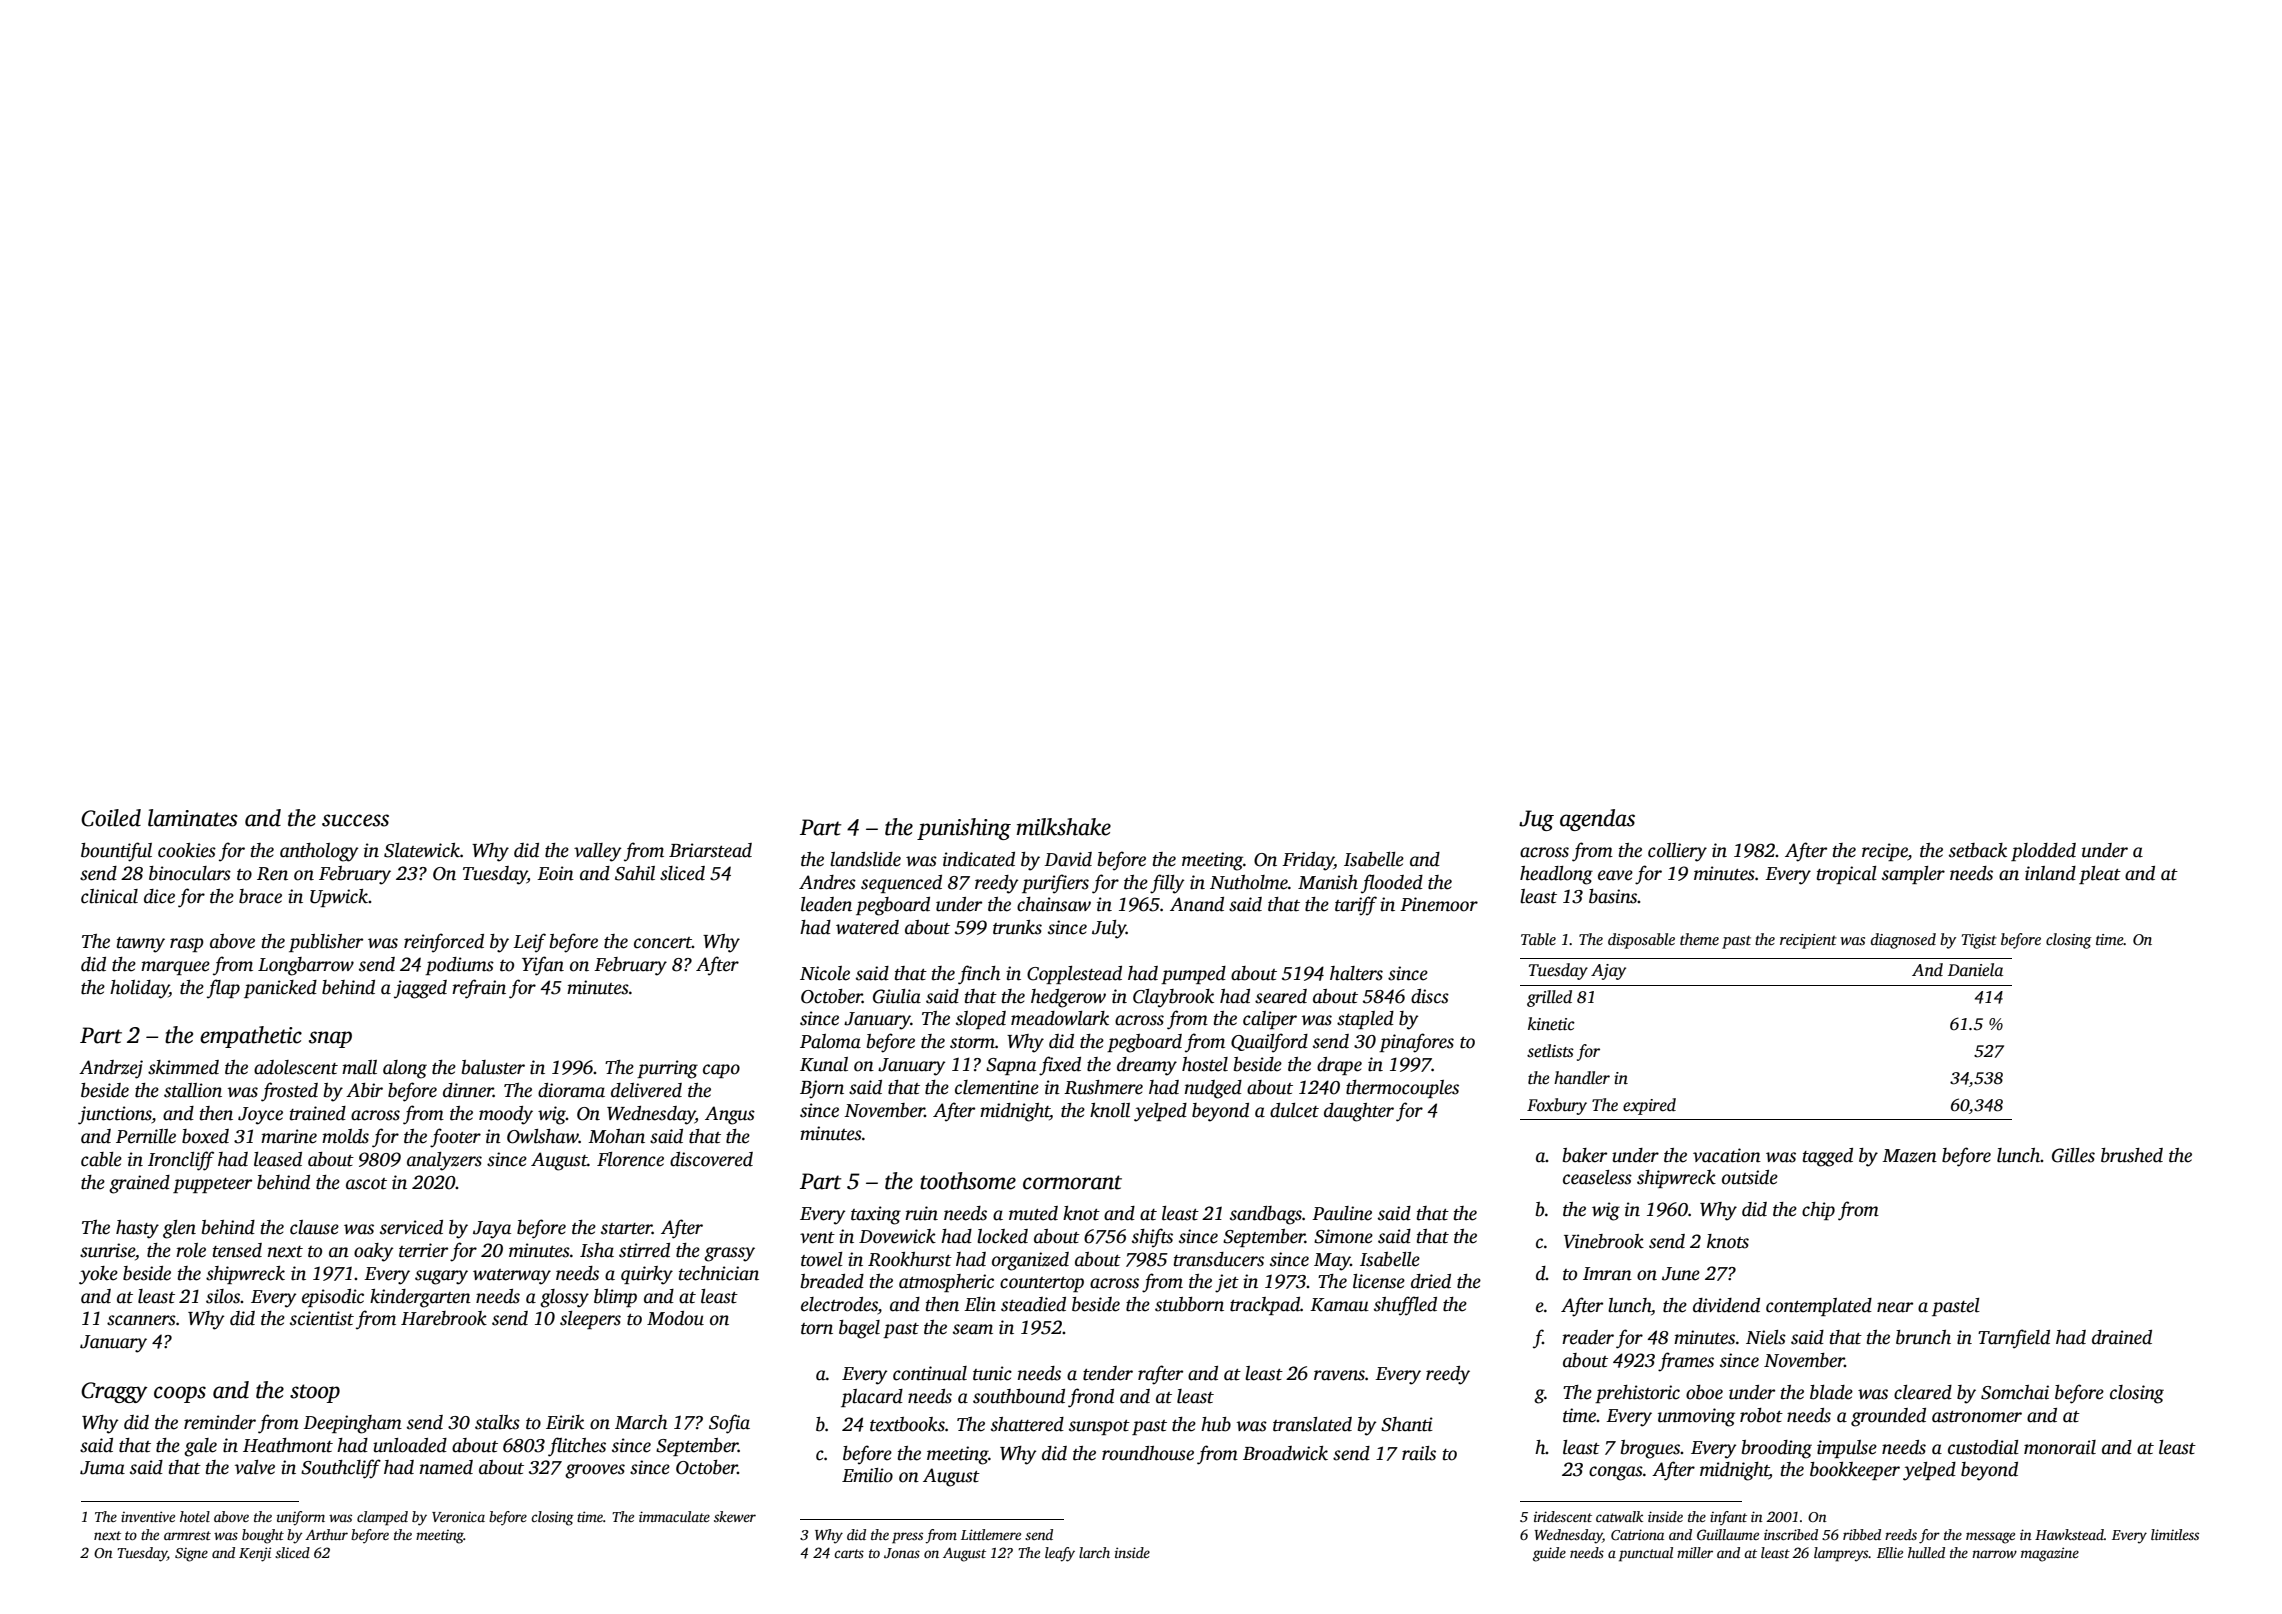 This screenshot has height=1614, width=2282. What do you see at coordinates (355, 820) in the screenshot?
I see `success` at bounding box center [355, 820].
